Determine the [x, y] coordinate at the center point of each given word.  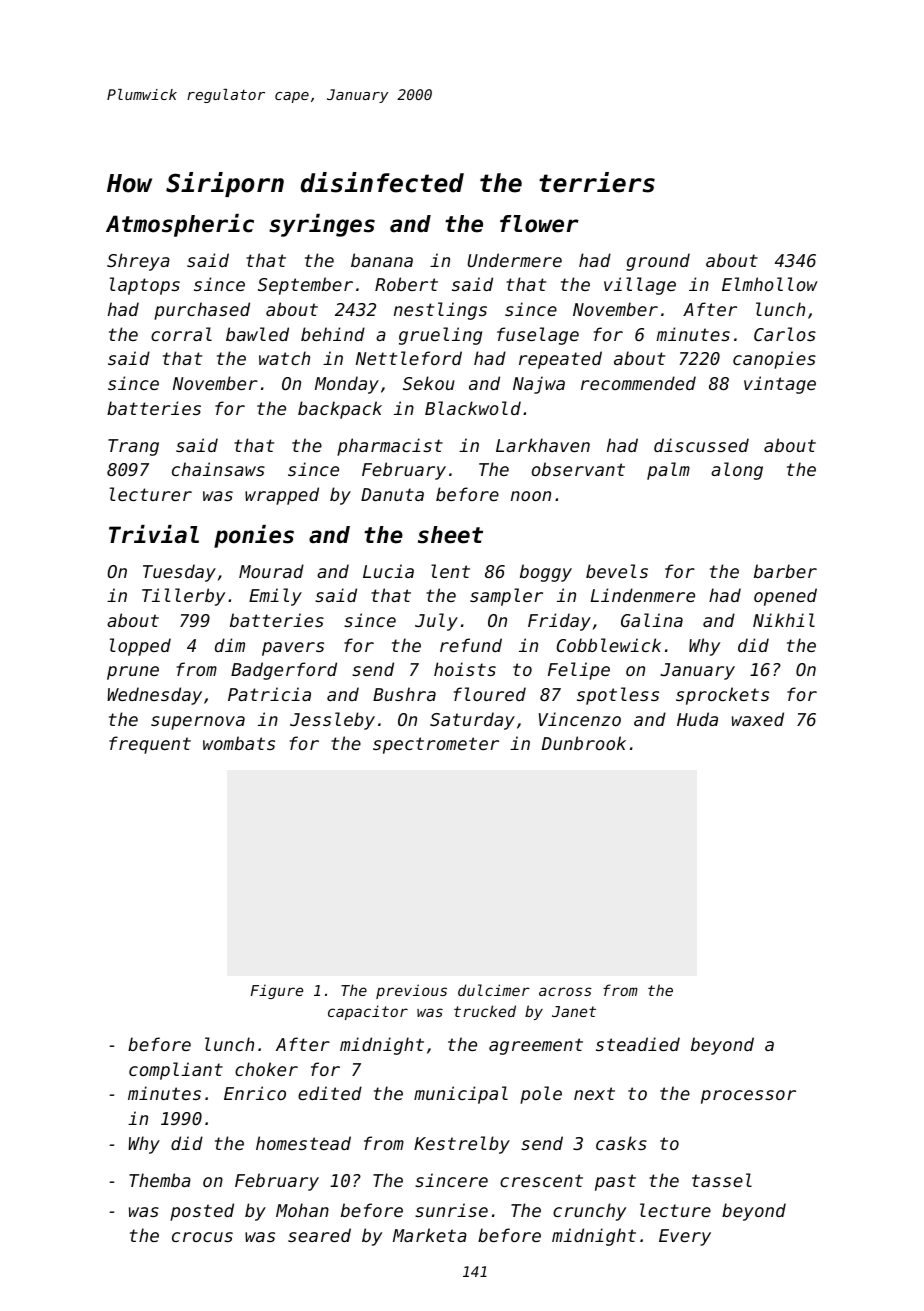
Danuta [392, 494]
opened [785, 597]
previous [411, 991]
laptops [145, 286]
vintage [780, 385]
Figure [277, 991]
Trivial [154, 534]
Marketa [430, 1235]
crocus [202, 1237]
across [565, 991]
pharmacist [390, 447]
